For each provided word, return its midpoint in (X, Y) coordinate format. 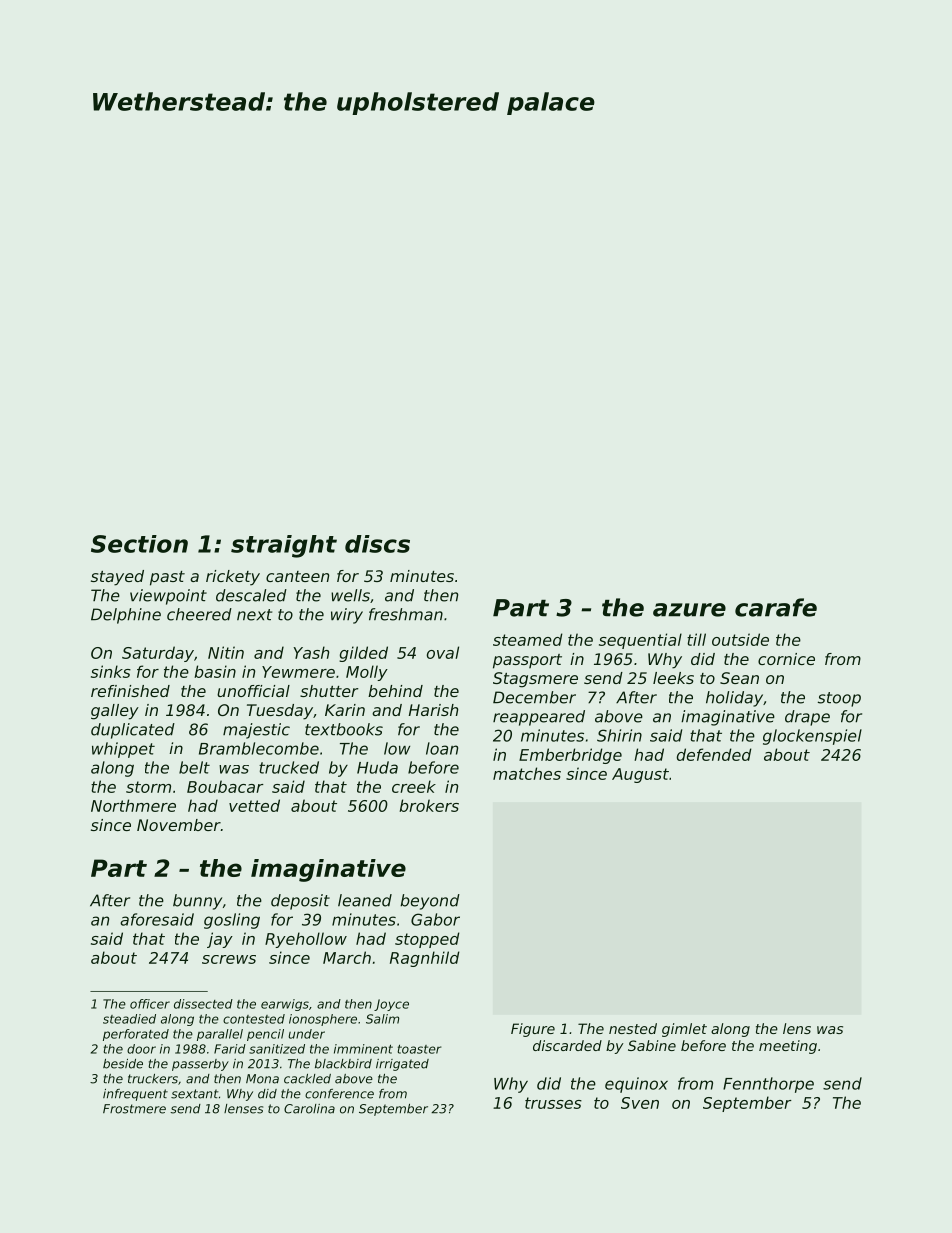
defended (714, 754)
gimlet (684, 1030)
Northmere (133, 805)
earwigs (285, 1005)
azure (689, 610)
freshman (406, 614)
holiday (734, 699)
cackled (307, 1079)
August (640, 775)
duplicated (133, 731)
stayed (117, 578)
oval (443, 652)
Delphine (126, 616)
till (696, 639)
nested (633, 1028)
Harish (433, 710)
